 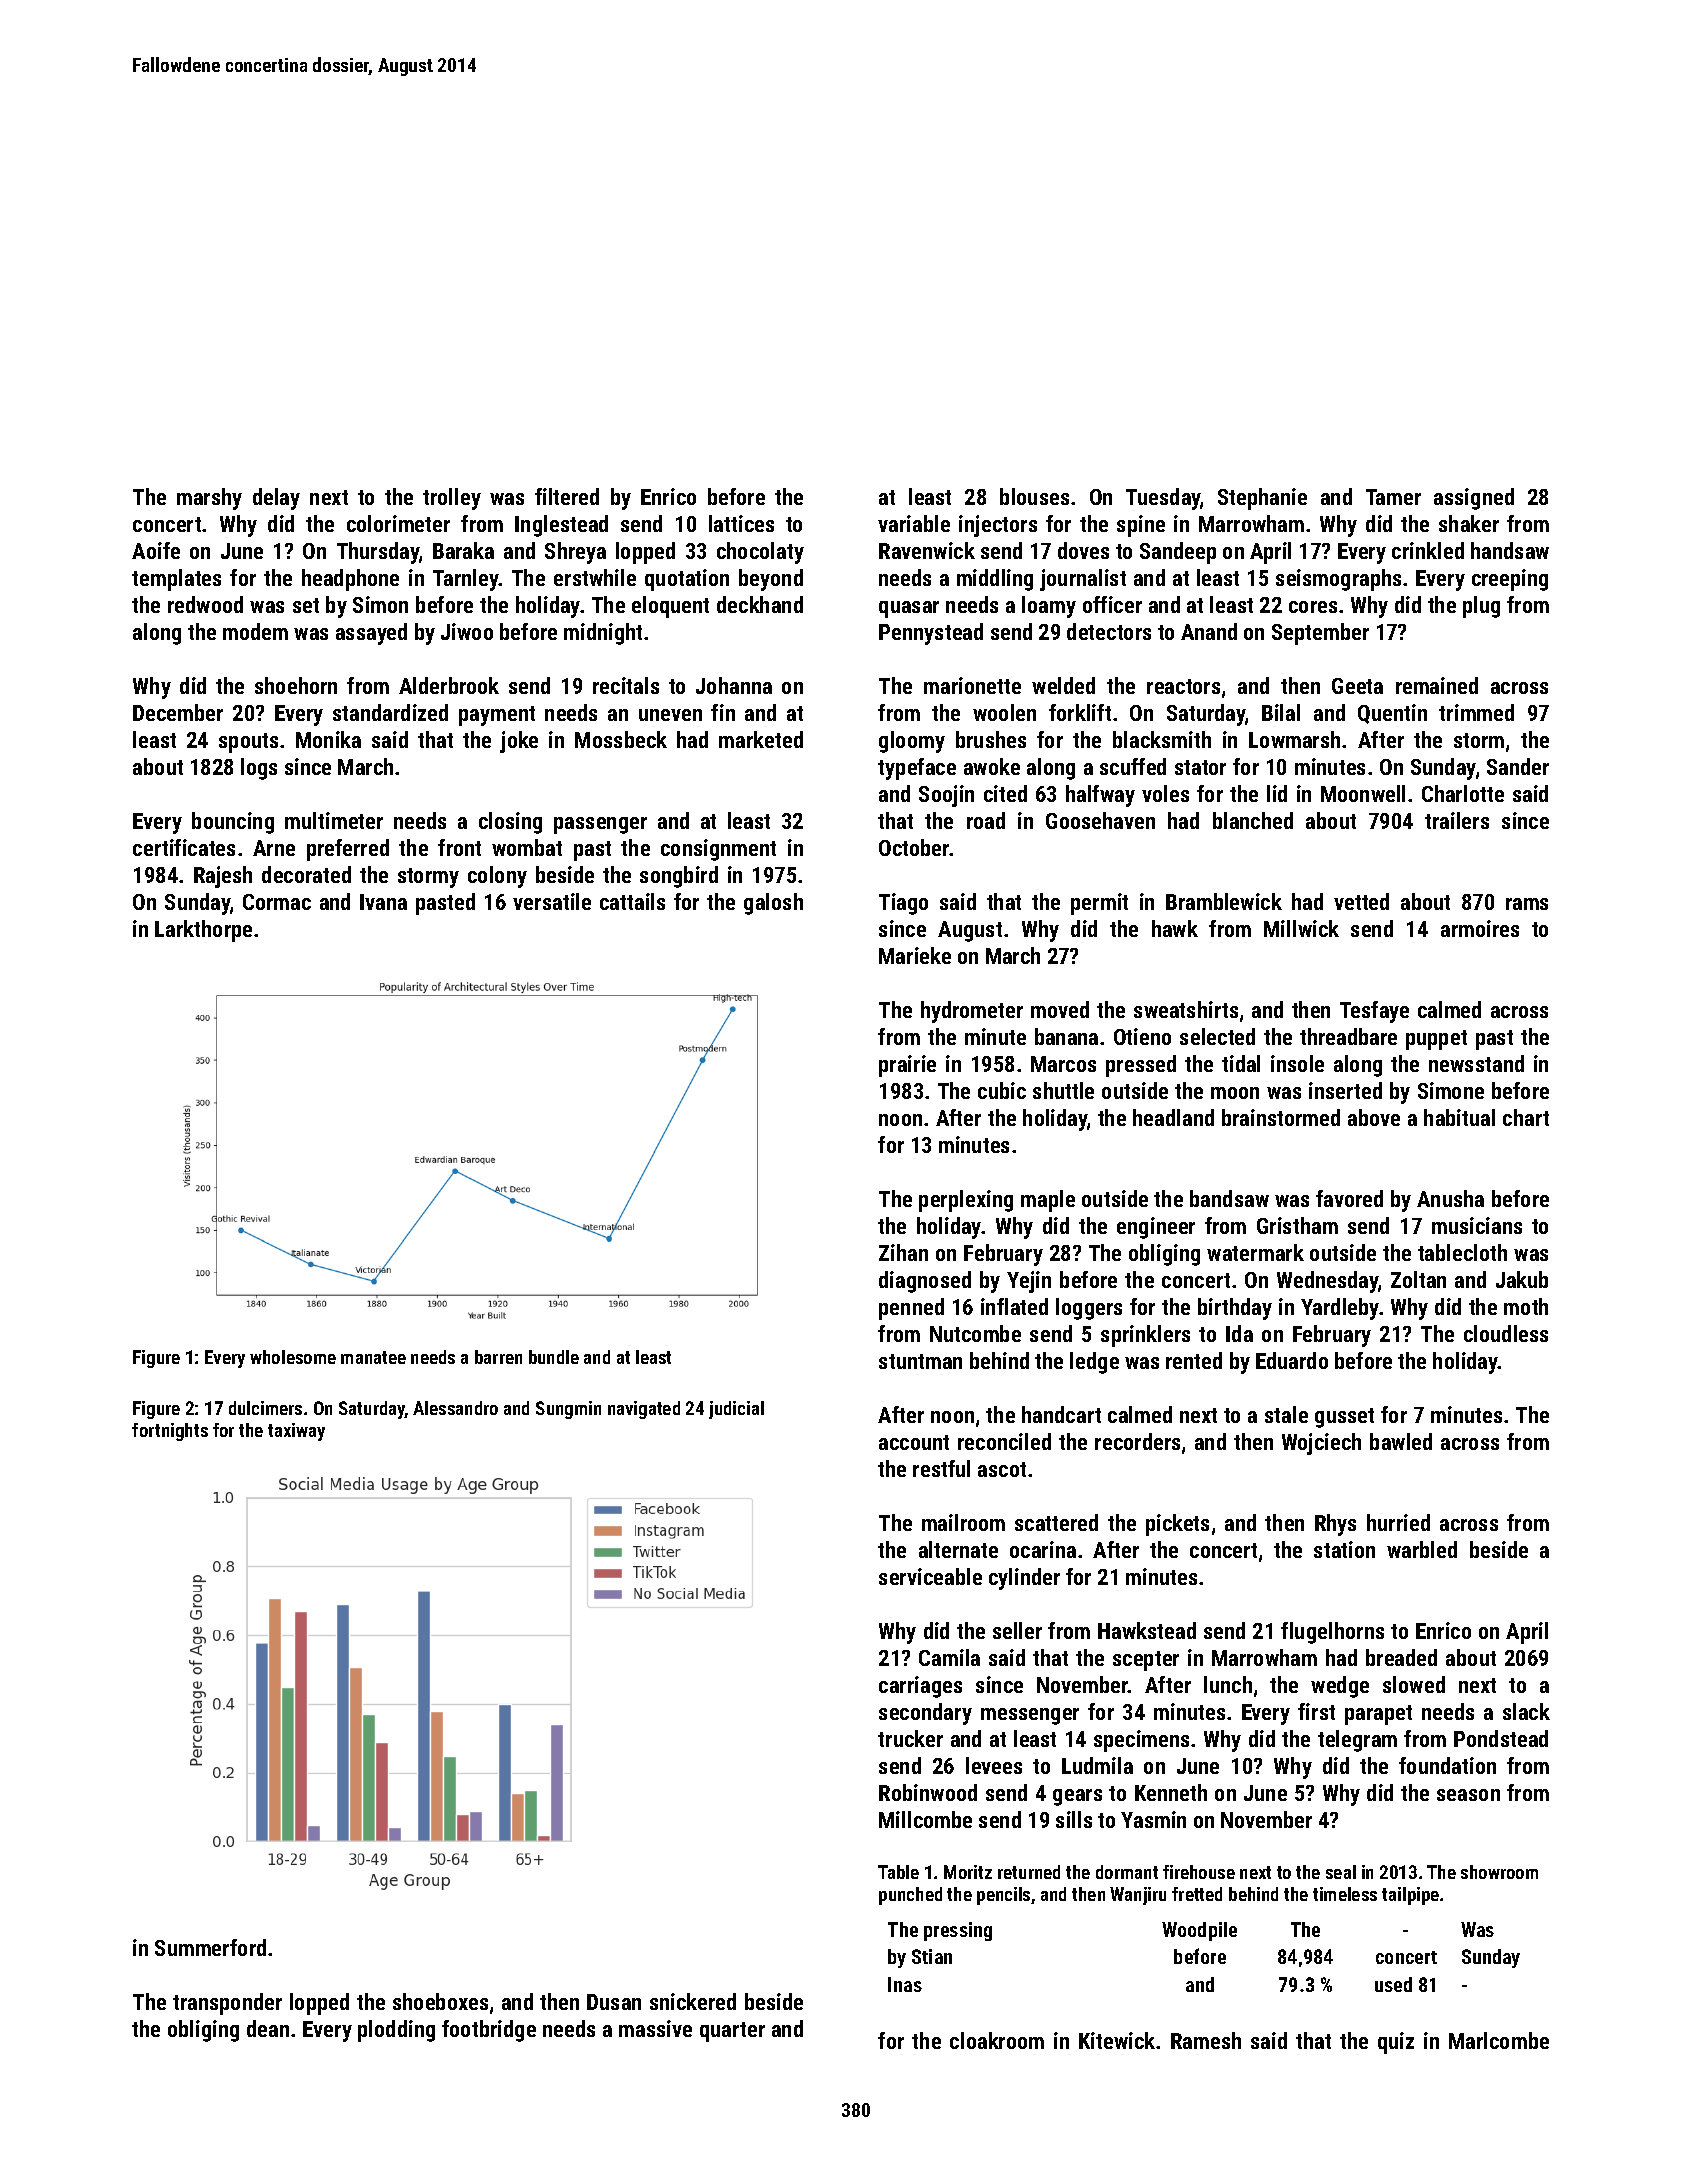 What do you see at coordinates (233, 823) in the screenshot?
I see `bouncing` at bounding box center [233, 823].
